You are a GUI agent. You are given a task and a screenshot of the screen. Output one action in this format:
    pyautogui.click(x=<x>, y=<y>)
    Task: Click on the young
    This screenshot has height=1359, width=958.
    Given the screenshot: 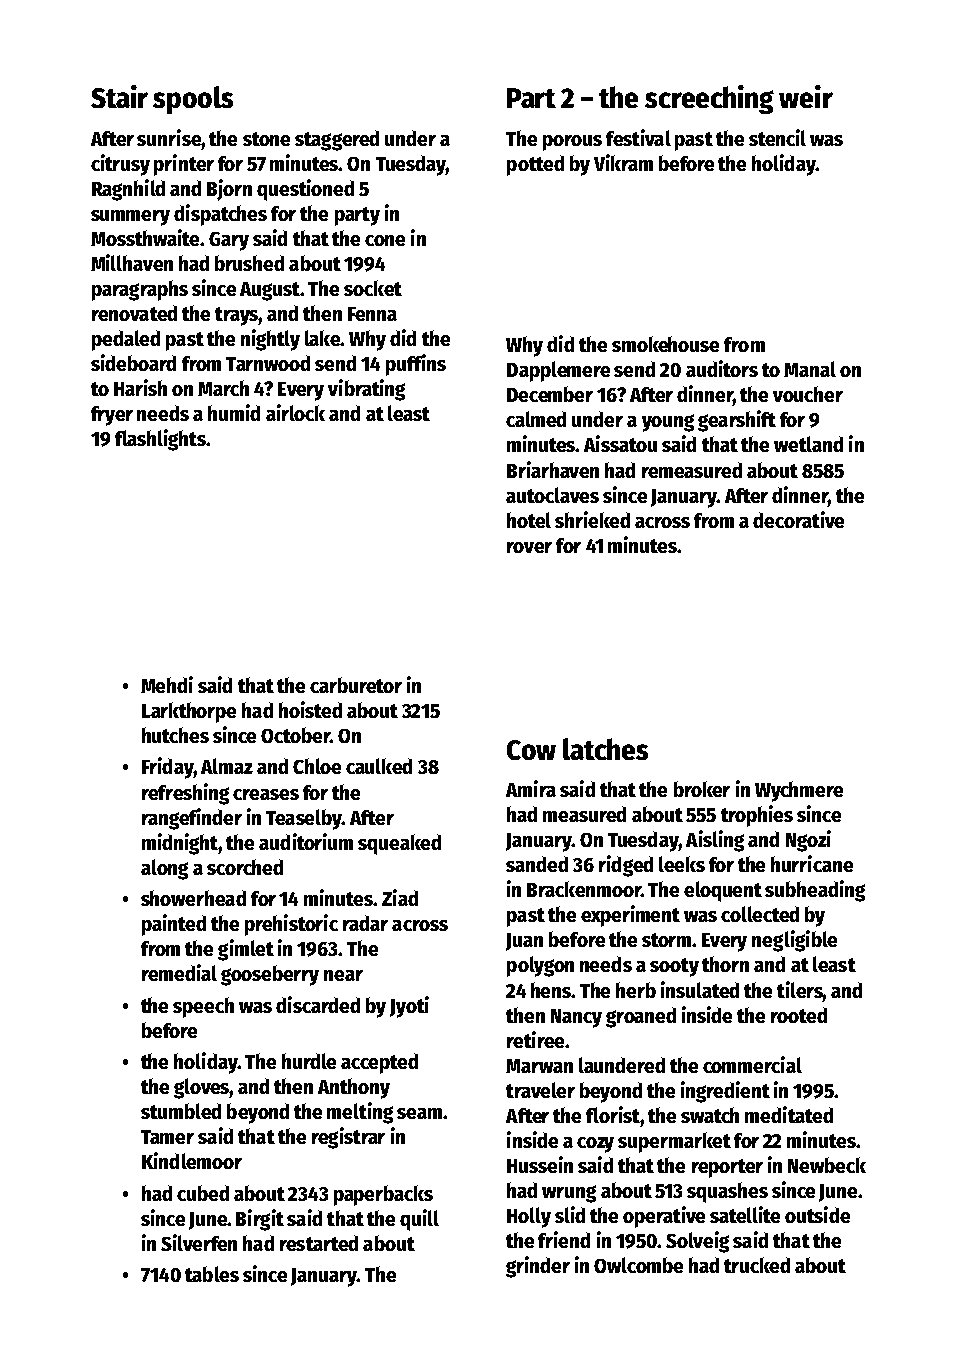 What is the action you would take?
    pyautogui.click(x=668, y=423)
